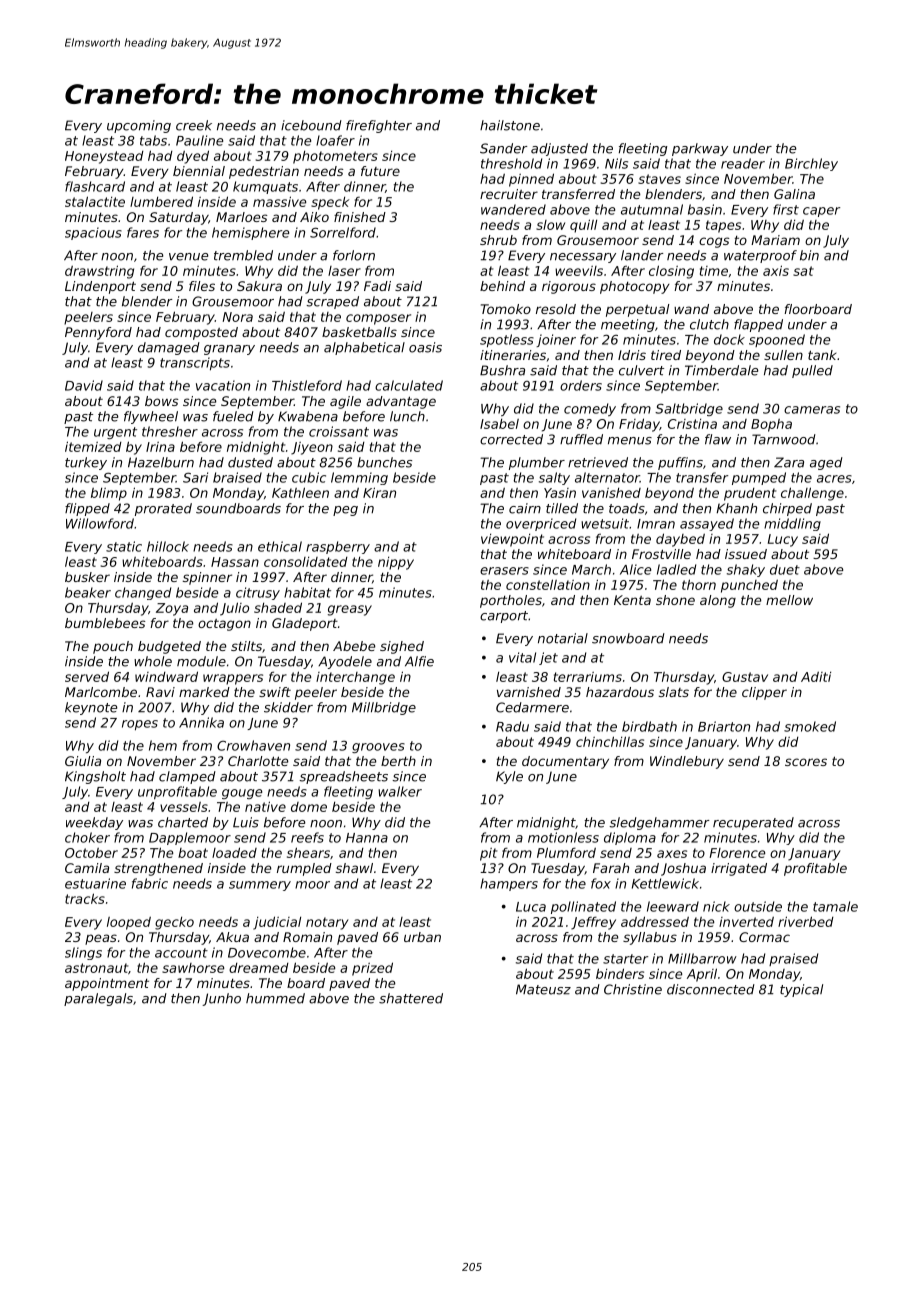 This document has height=1308, width=924. What do you see at coordinates (687, 762) in the document?
I see `Windlebury` at bounding box center [687, 762].
